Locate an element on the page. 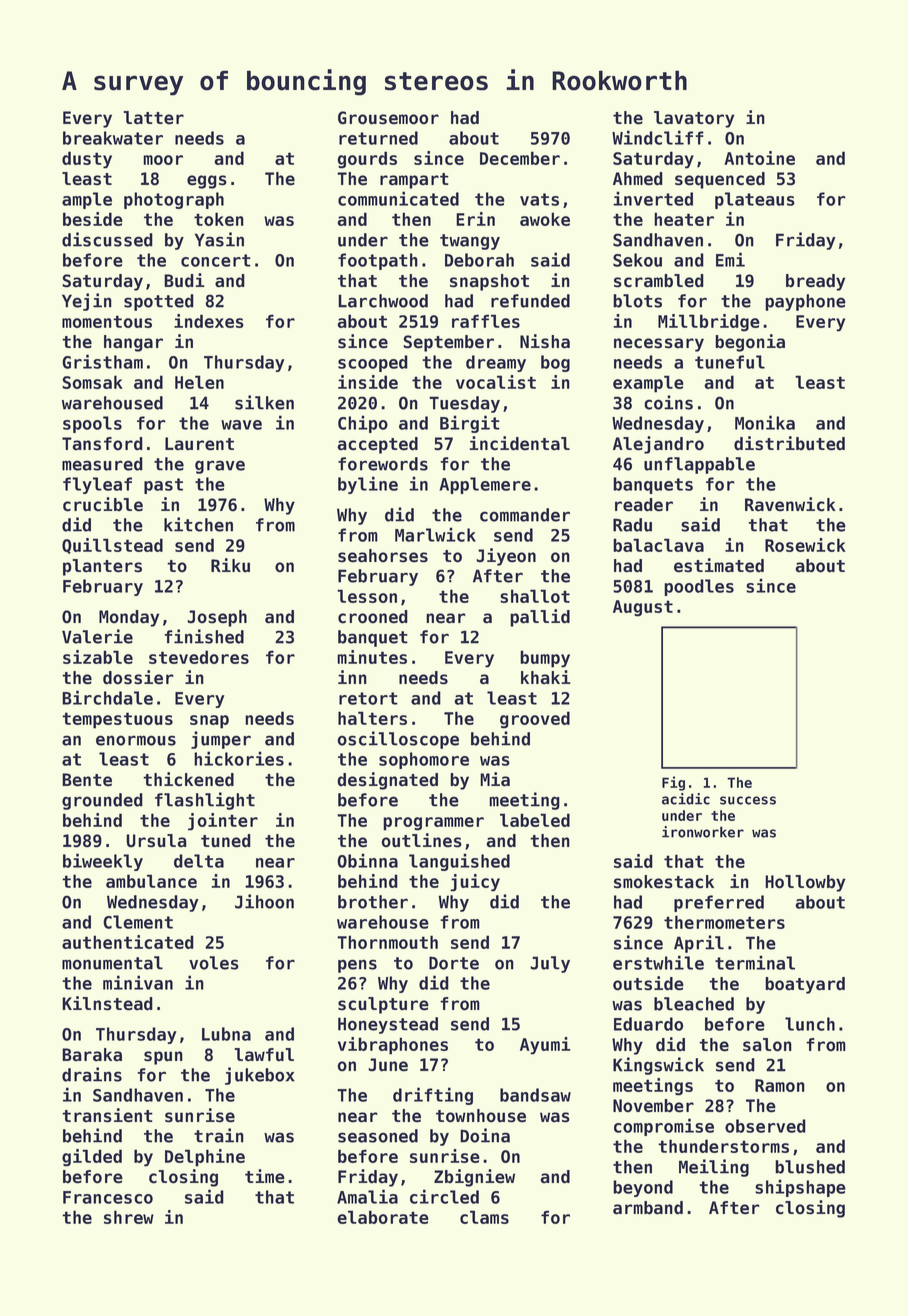 Image resolution: width=908 pixels, height=1316 pixels. Delphine is located at coordinates (205, 1158).
